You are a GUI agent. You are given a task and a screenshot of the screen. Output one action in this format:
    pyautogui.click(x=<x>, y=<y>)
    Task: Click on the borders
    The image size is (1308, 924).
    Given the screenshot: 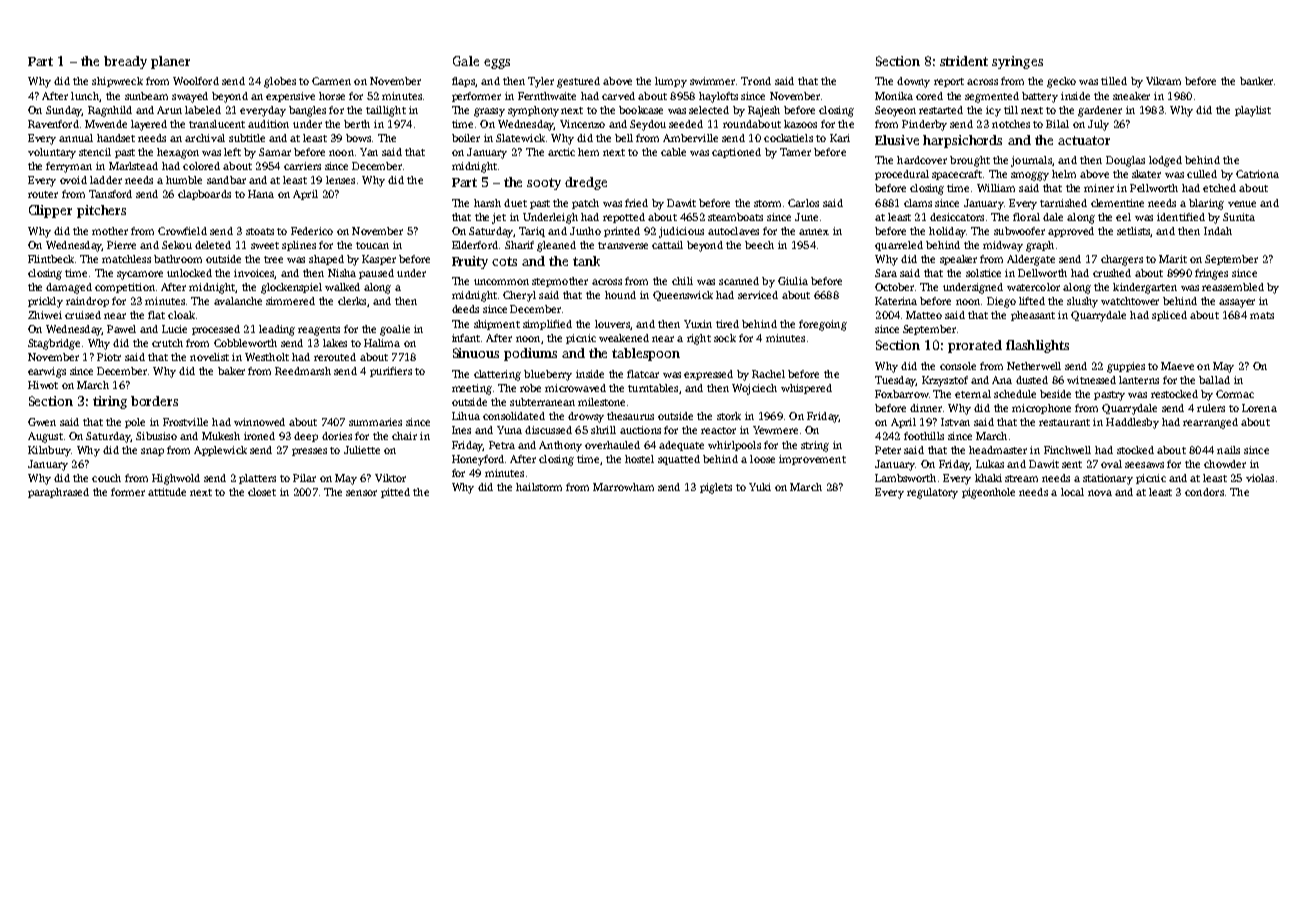 What is the action you would take?
    pyautogui.click(x=154, y=401)
